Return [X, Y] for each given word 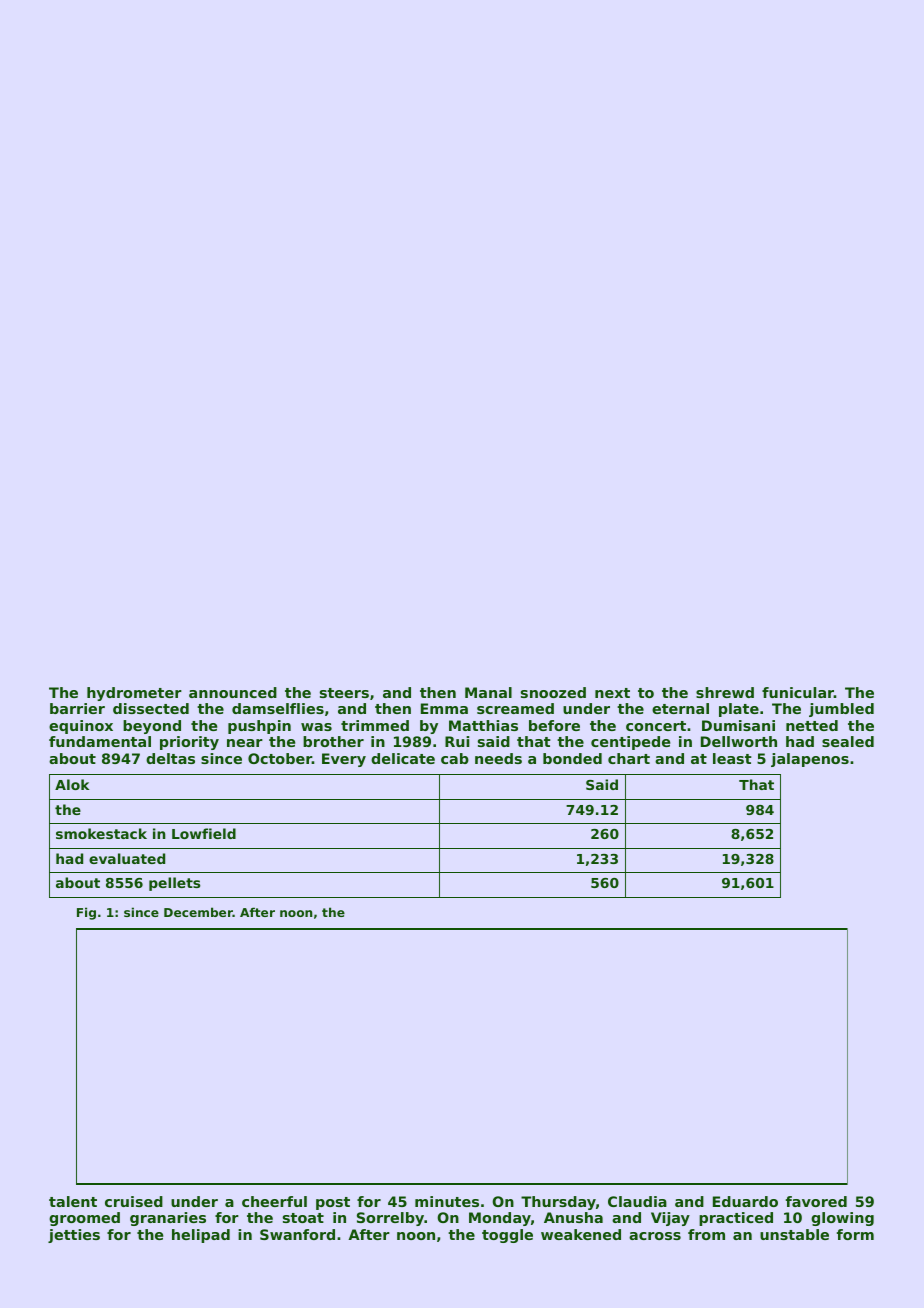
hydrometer [134, 694]
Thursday [558, 1203]
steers [344, 693]
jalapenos [810, 760]
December [198, 912]
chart [629, 758]
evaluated [127, 858]
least [732, 758]
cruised [134, 1201]
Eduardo [745, 1201]
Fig [86, 913]
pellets [174, 884]
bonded [572, 758]
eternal [680, 708]
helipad [201, 1236]
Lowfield [204, 833]
